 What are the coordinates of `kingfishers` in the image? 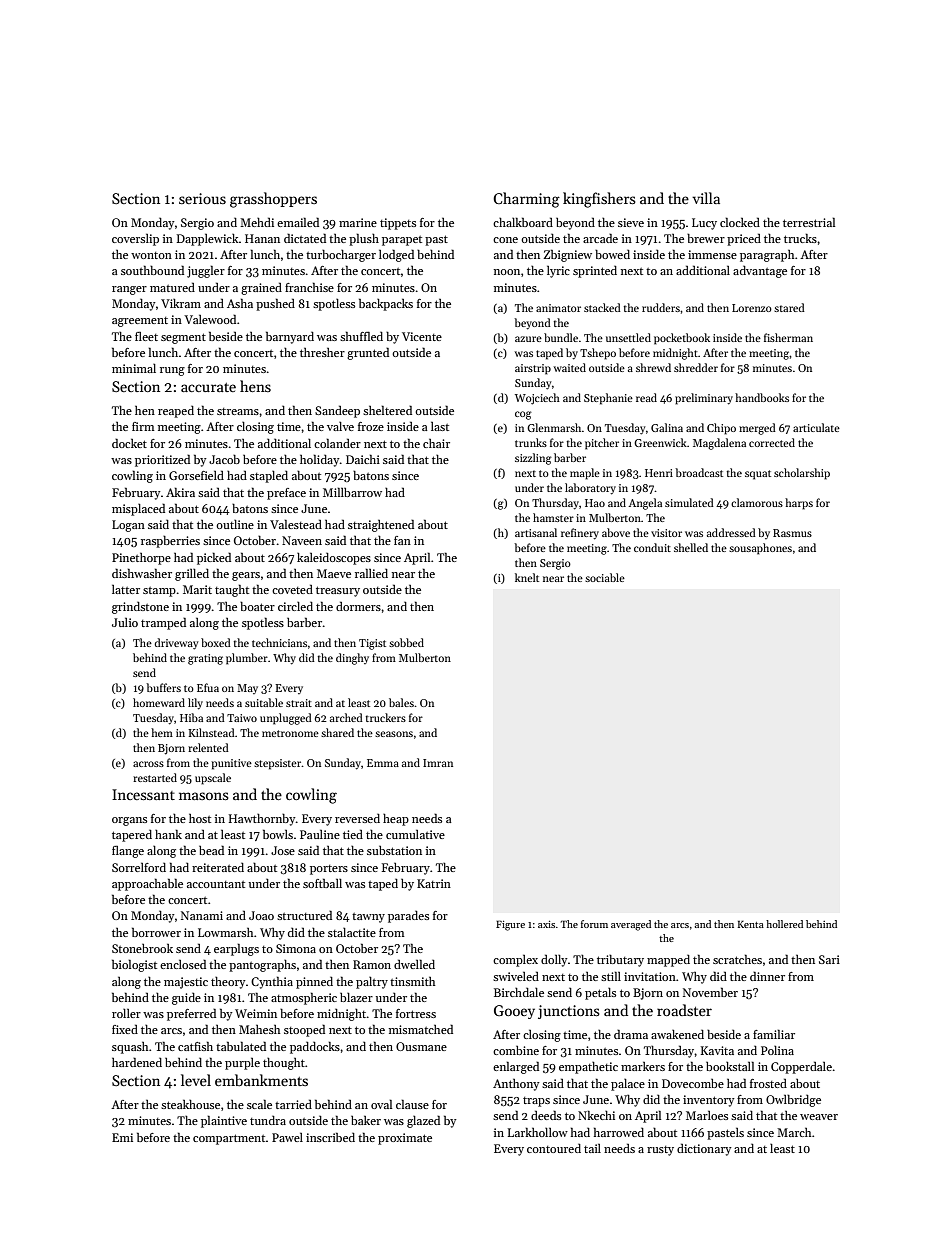 It's located at (599, 200).
